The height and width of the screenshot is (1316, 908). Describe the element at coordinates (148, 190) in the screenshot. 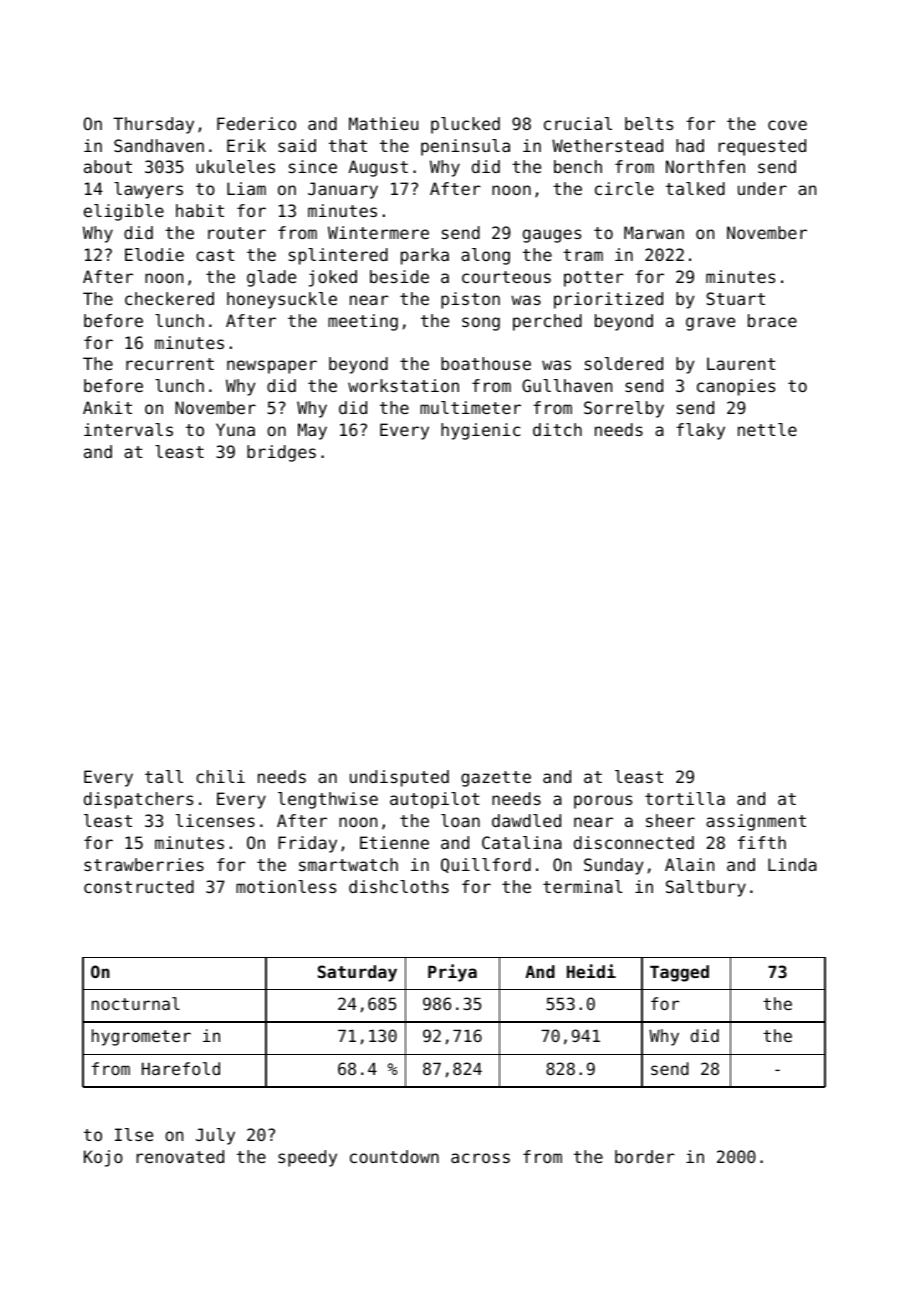

I see `lawyers` at that location.
